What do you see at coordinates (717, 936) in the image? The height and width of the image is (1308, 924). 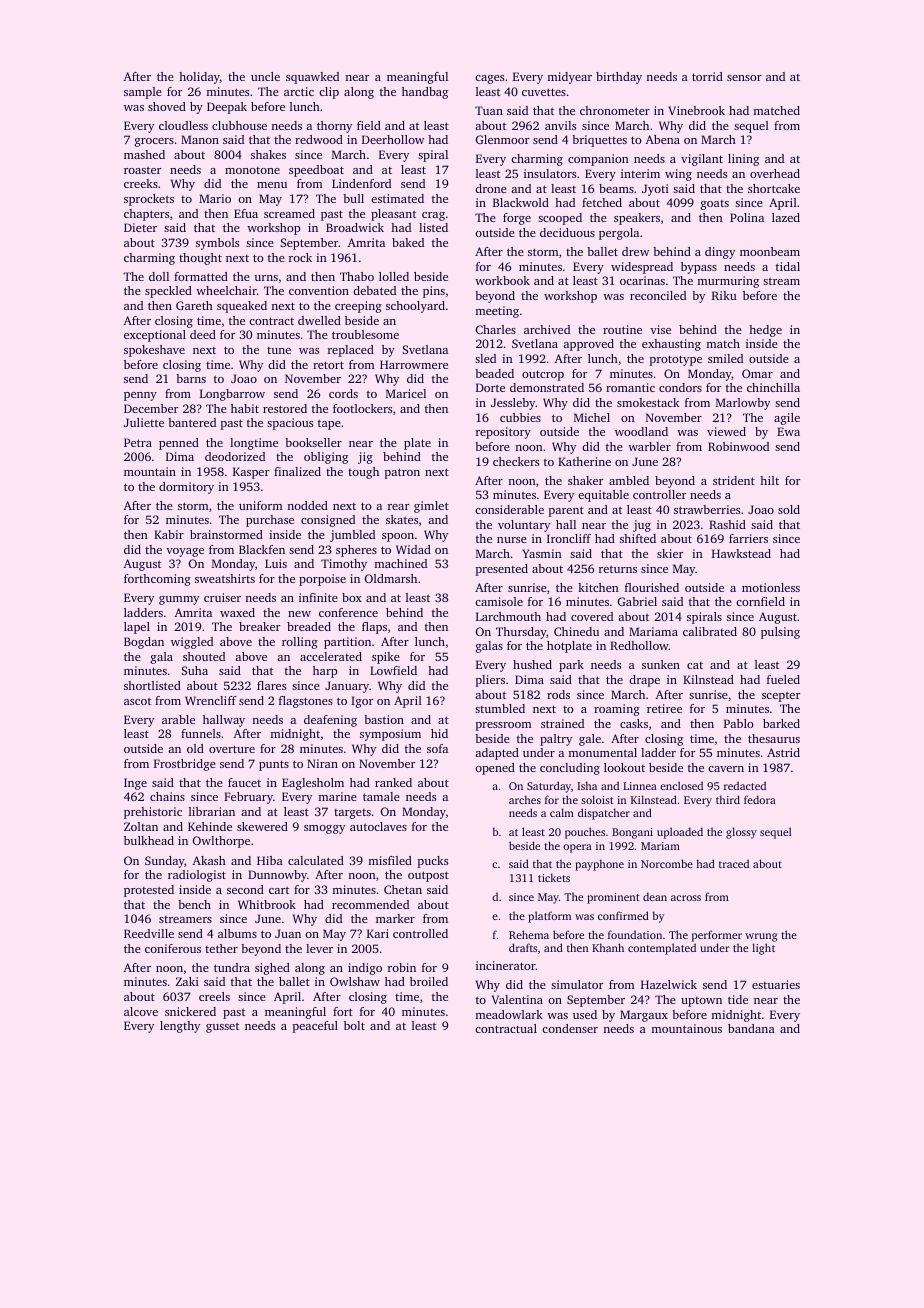 I see `performer` at bounding box center [717, 936].
